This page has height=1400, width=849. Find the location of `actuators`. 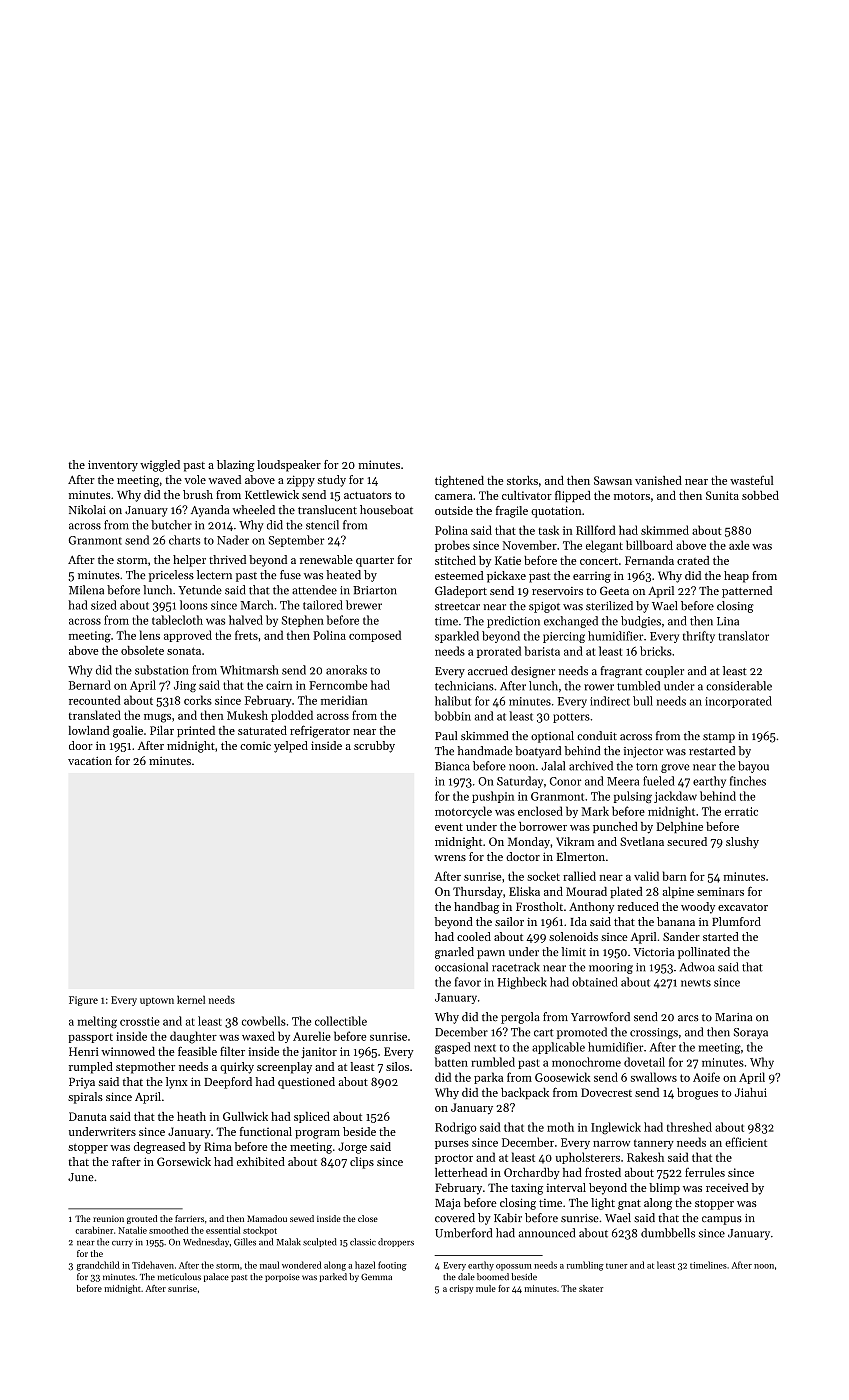

actuators is located at coordinates (368, 495).
